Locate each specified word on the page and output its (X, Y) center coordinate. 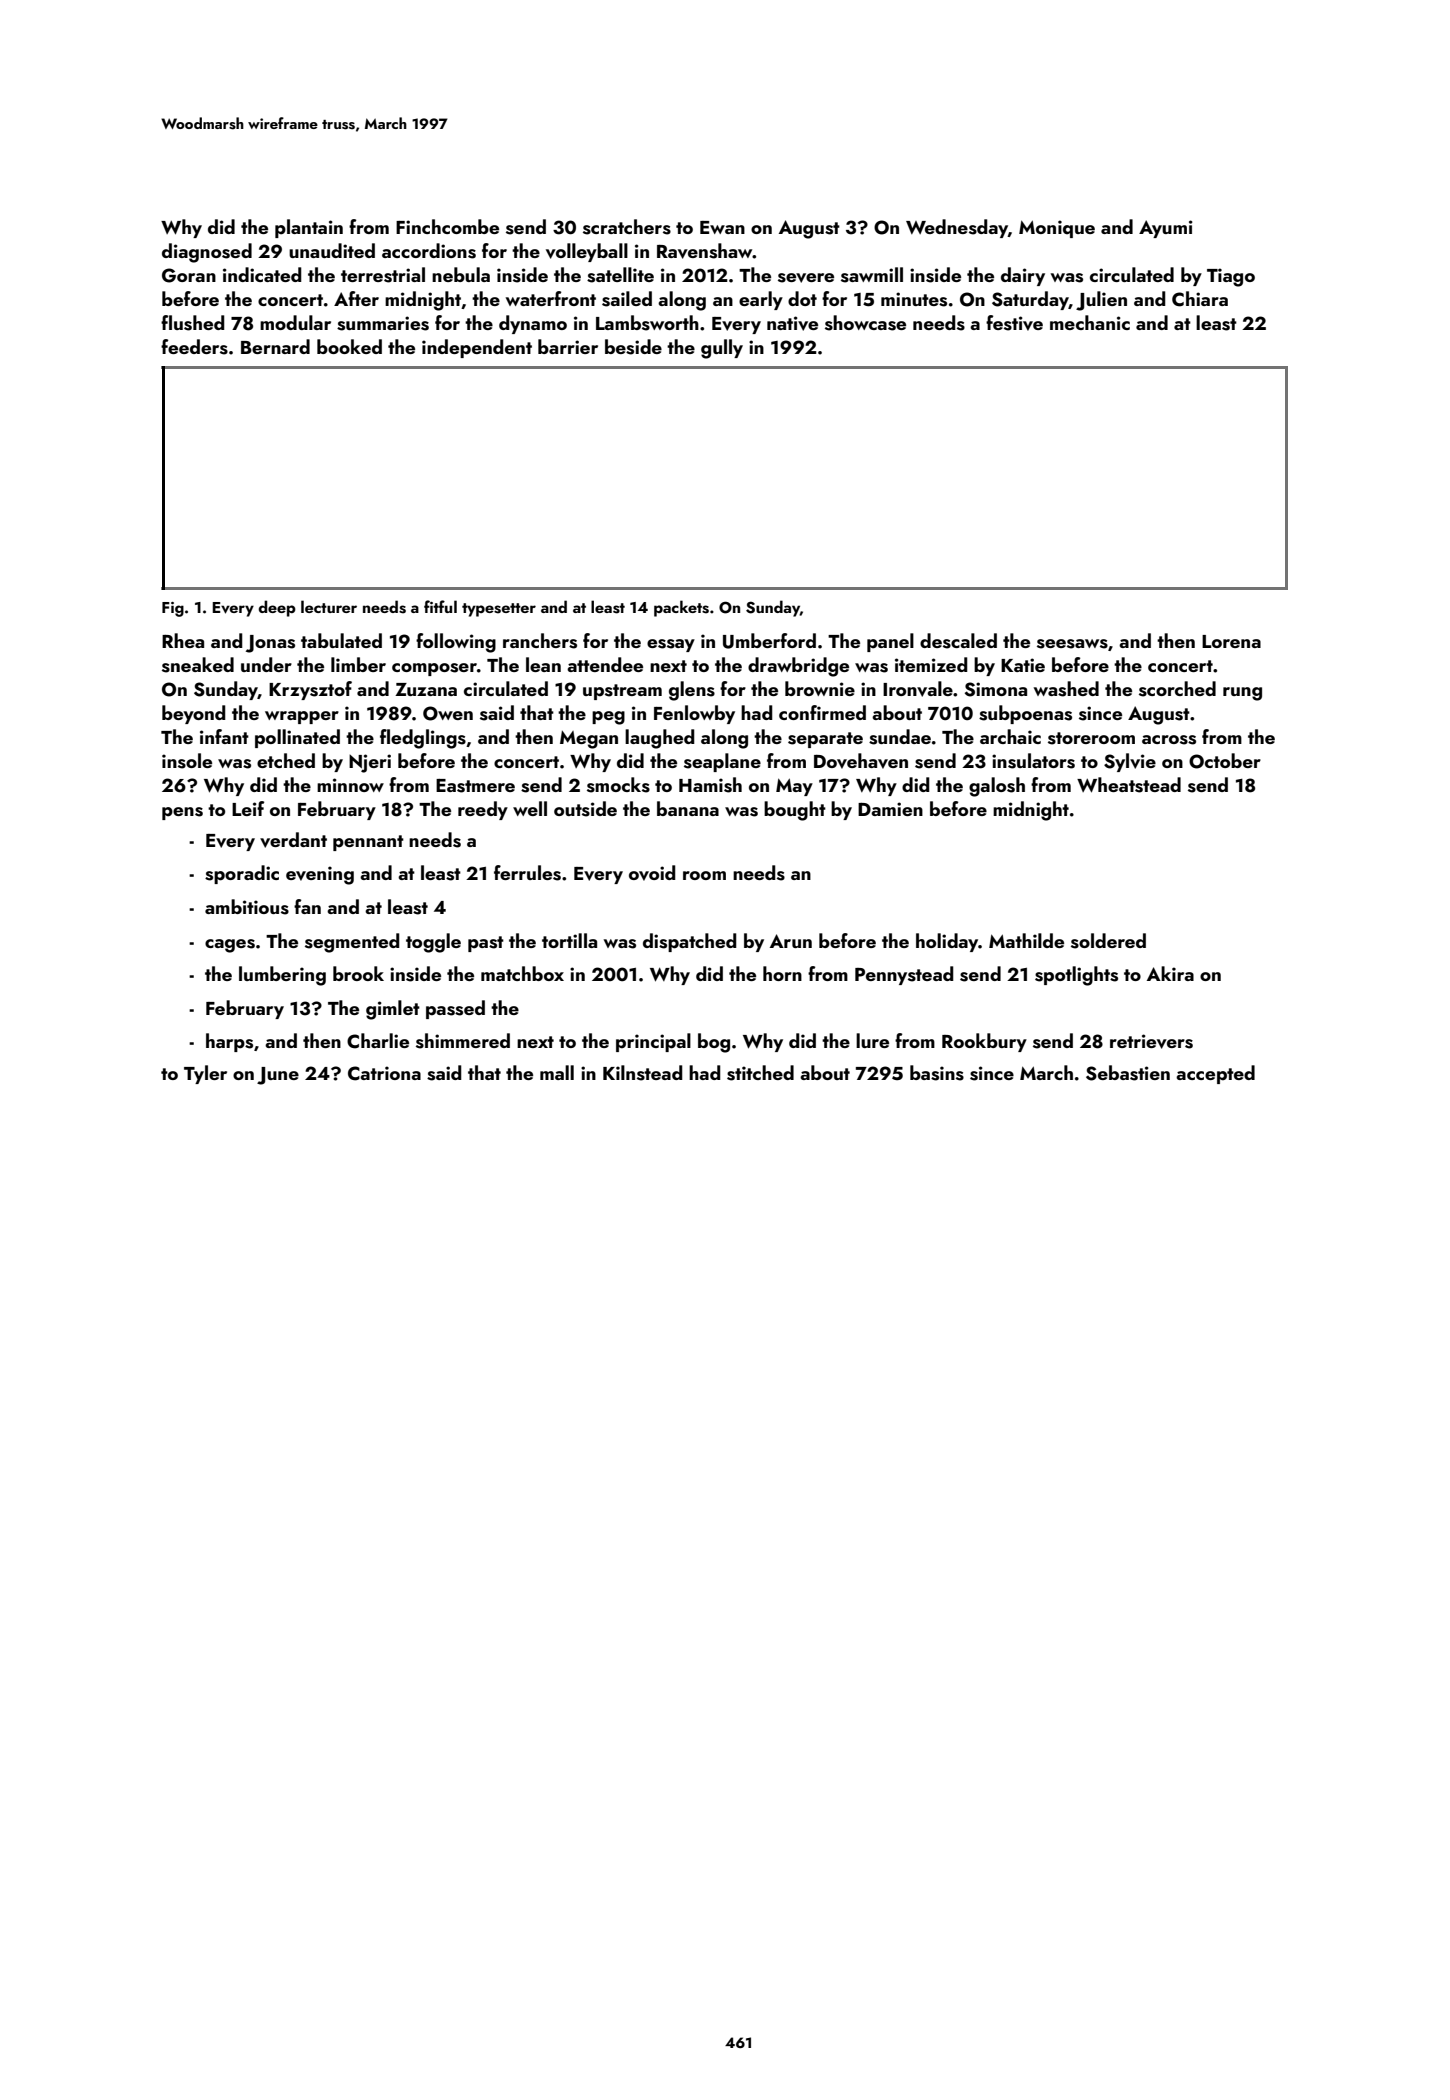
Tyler (205, 1074)
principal (653, 1042)
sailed (627, 299)
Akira (1170, 973)
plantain (309, 228)
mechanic (1090, 322)
